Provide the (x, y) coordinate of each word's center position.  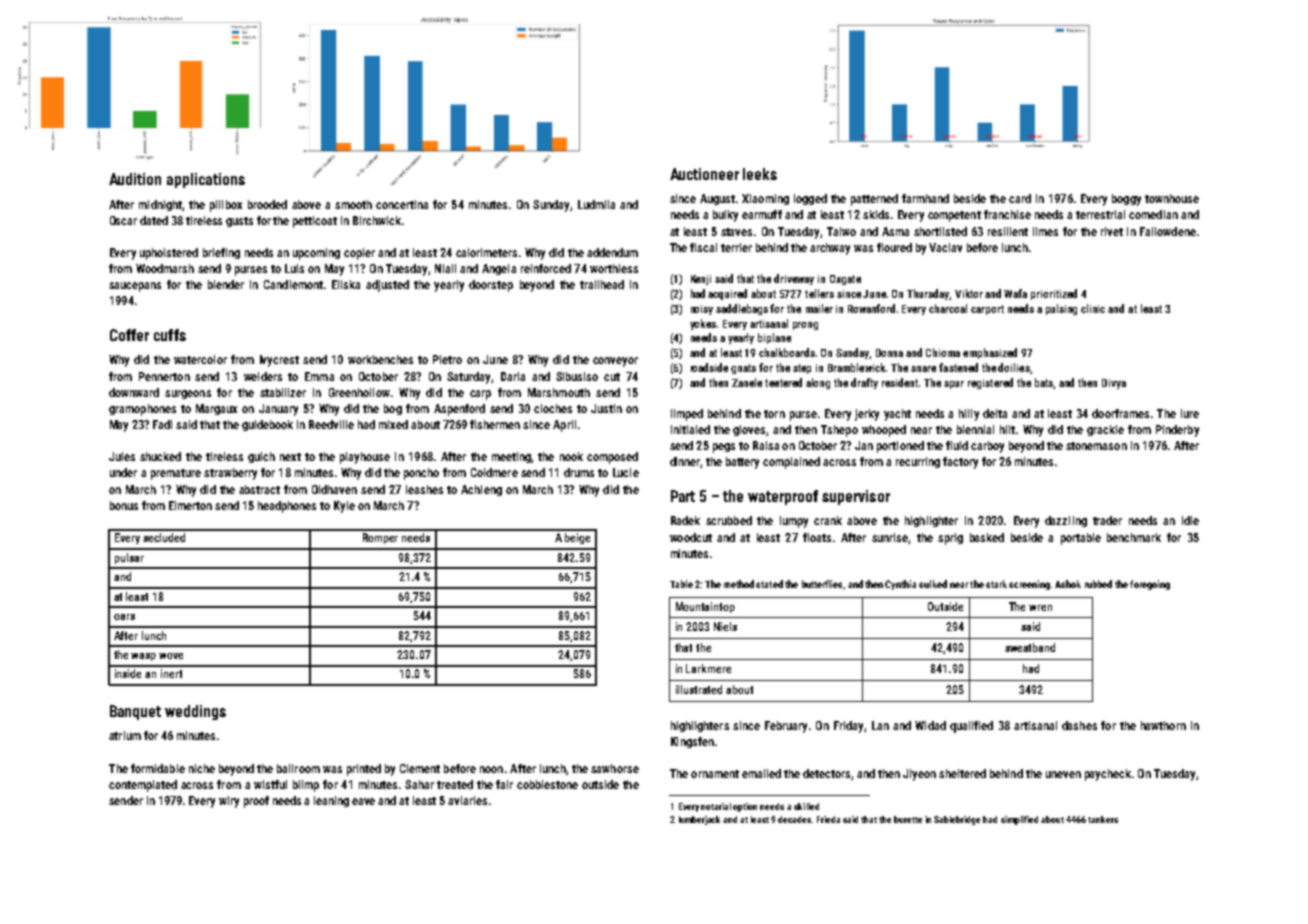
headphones (287, 507)
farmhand (925, 198)
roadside (709, 367)
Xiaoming (765, 199)
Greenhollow (359, 392)
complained (791, 463)
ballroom (298, 768)
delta (995, 413)
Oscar (123, 220)
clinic (1093, 308)
